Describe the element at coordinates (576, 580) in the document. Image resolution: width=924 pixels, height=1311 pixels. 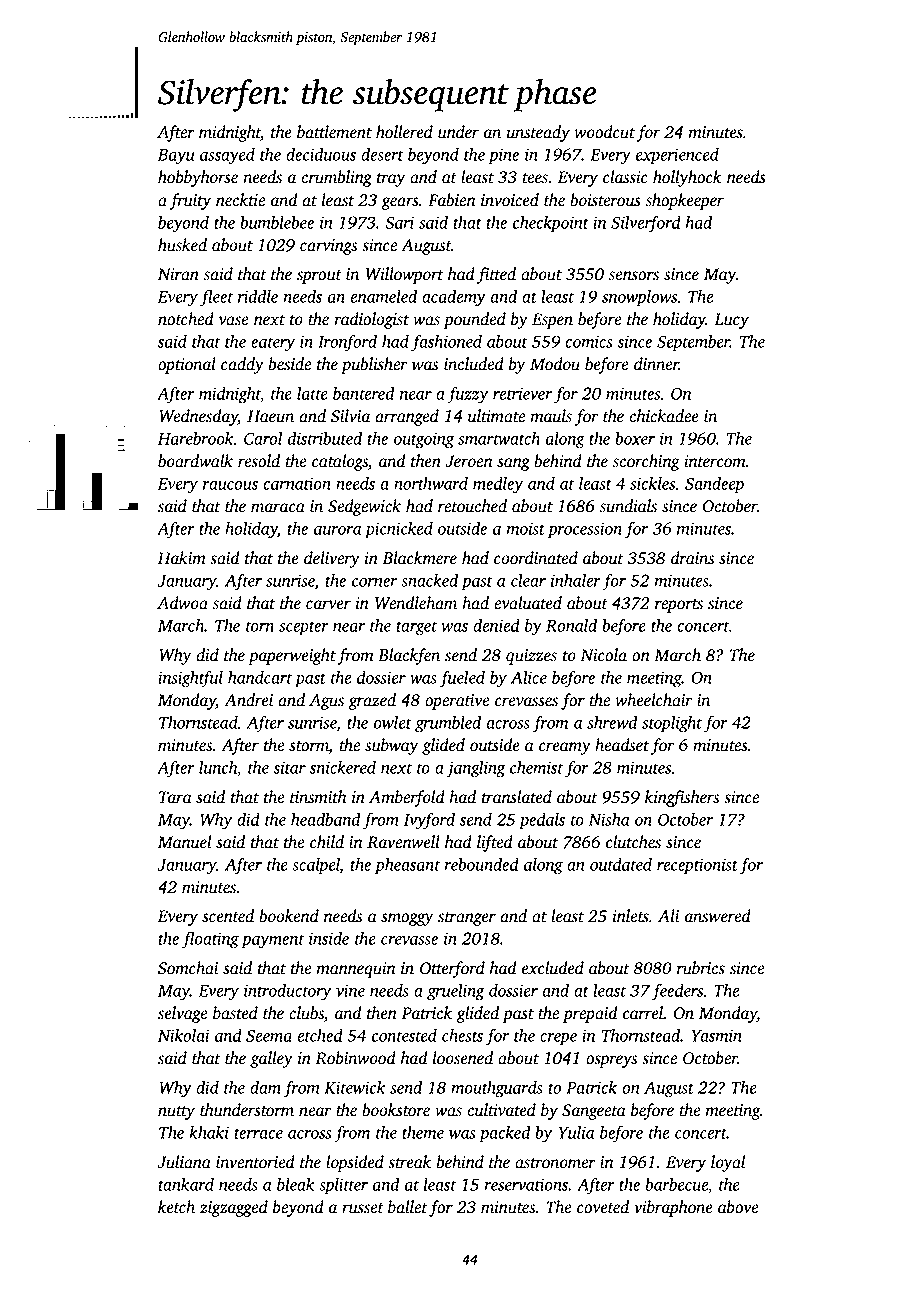
I see `inhaler` at that location.
